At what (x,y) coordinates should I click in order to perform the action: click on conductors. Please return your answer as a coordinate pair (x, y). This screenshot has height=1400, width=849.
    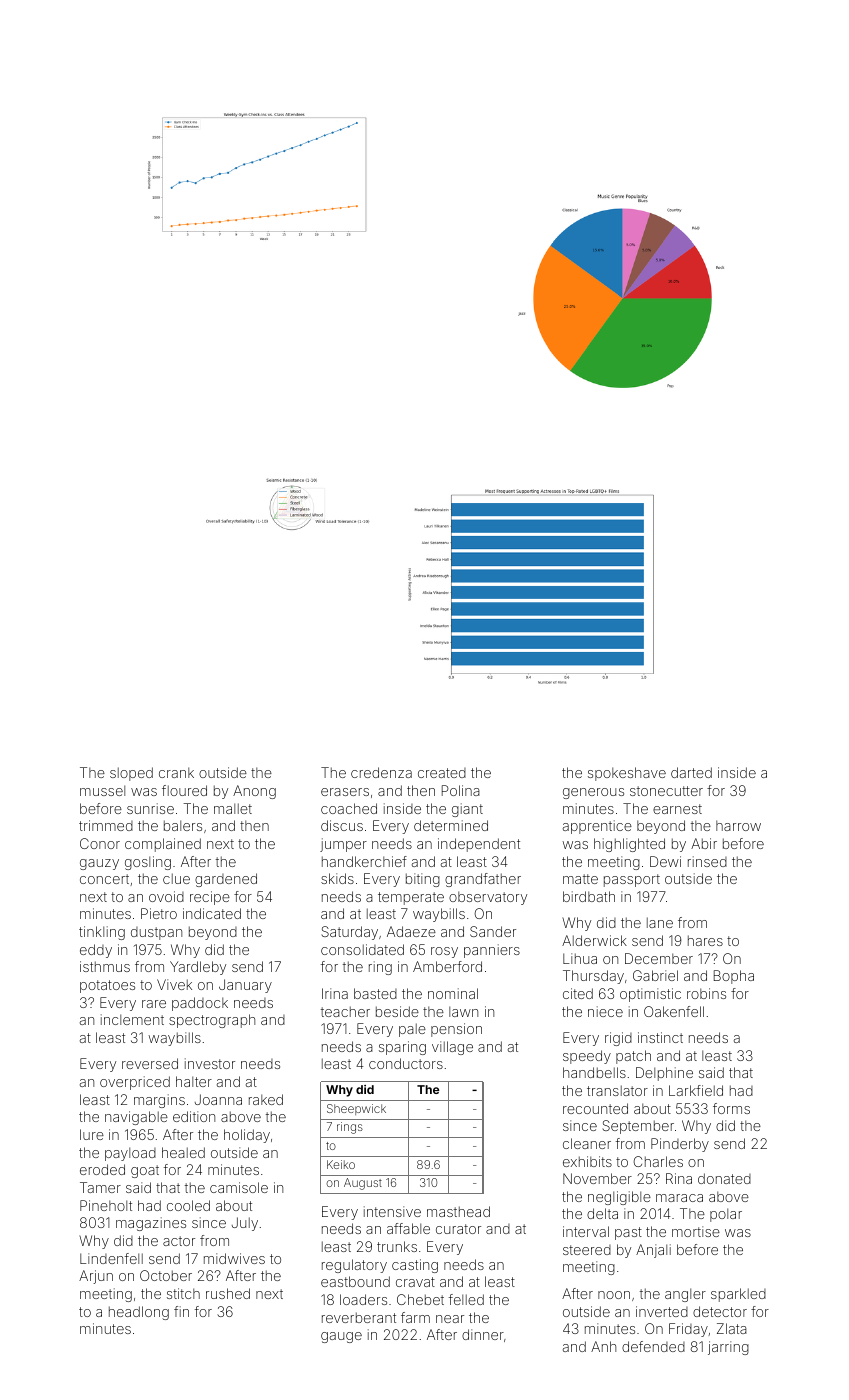
    Looking at the image, I should click on (406, 1063).
